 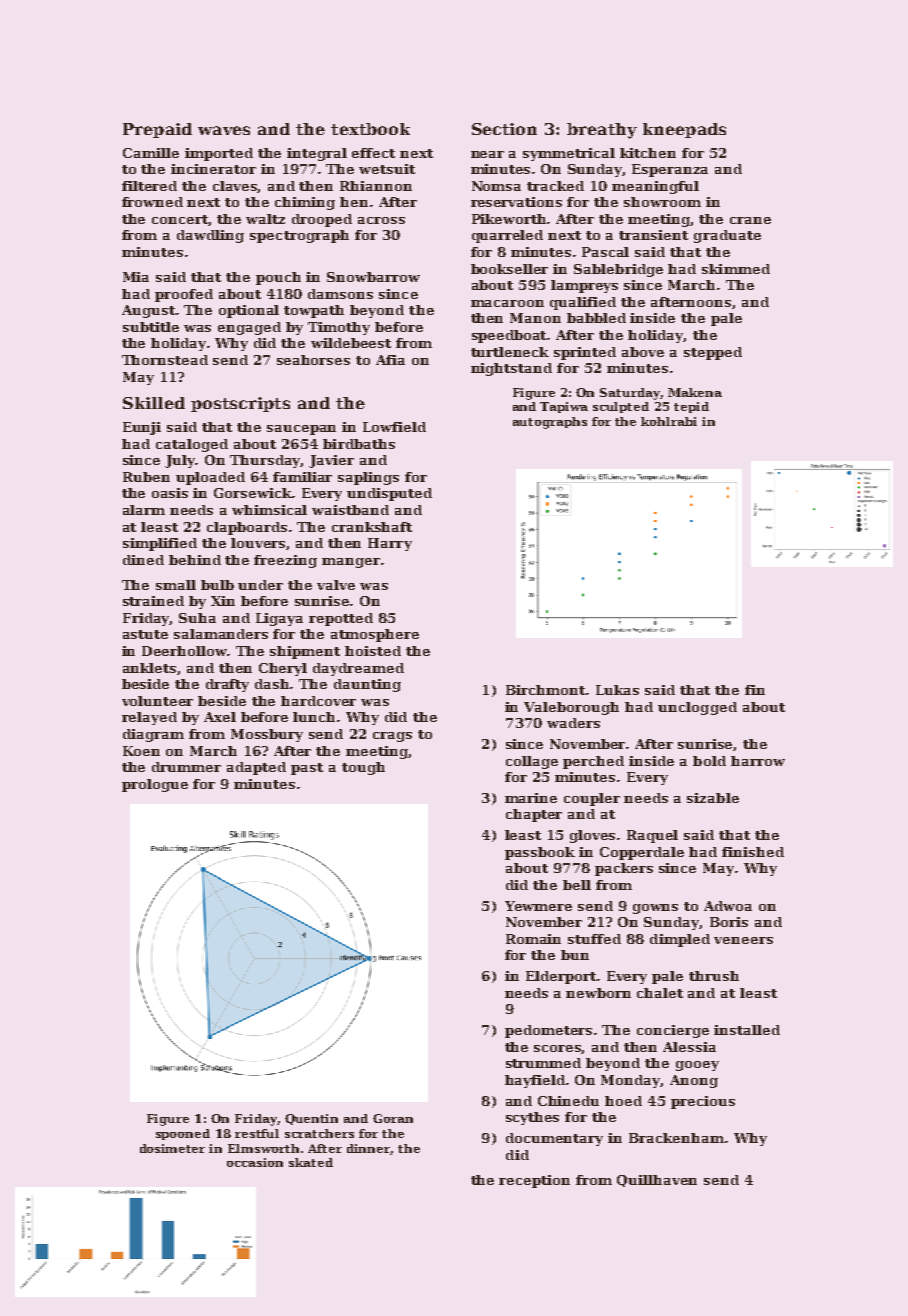 I want to click on kohlrabi, so click(x=669, y=421).
